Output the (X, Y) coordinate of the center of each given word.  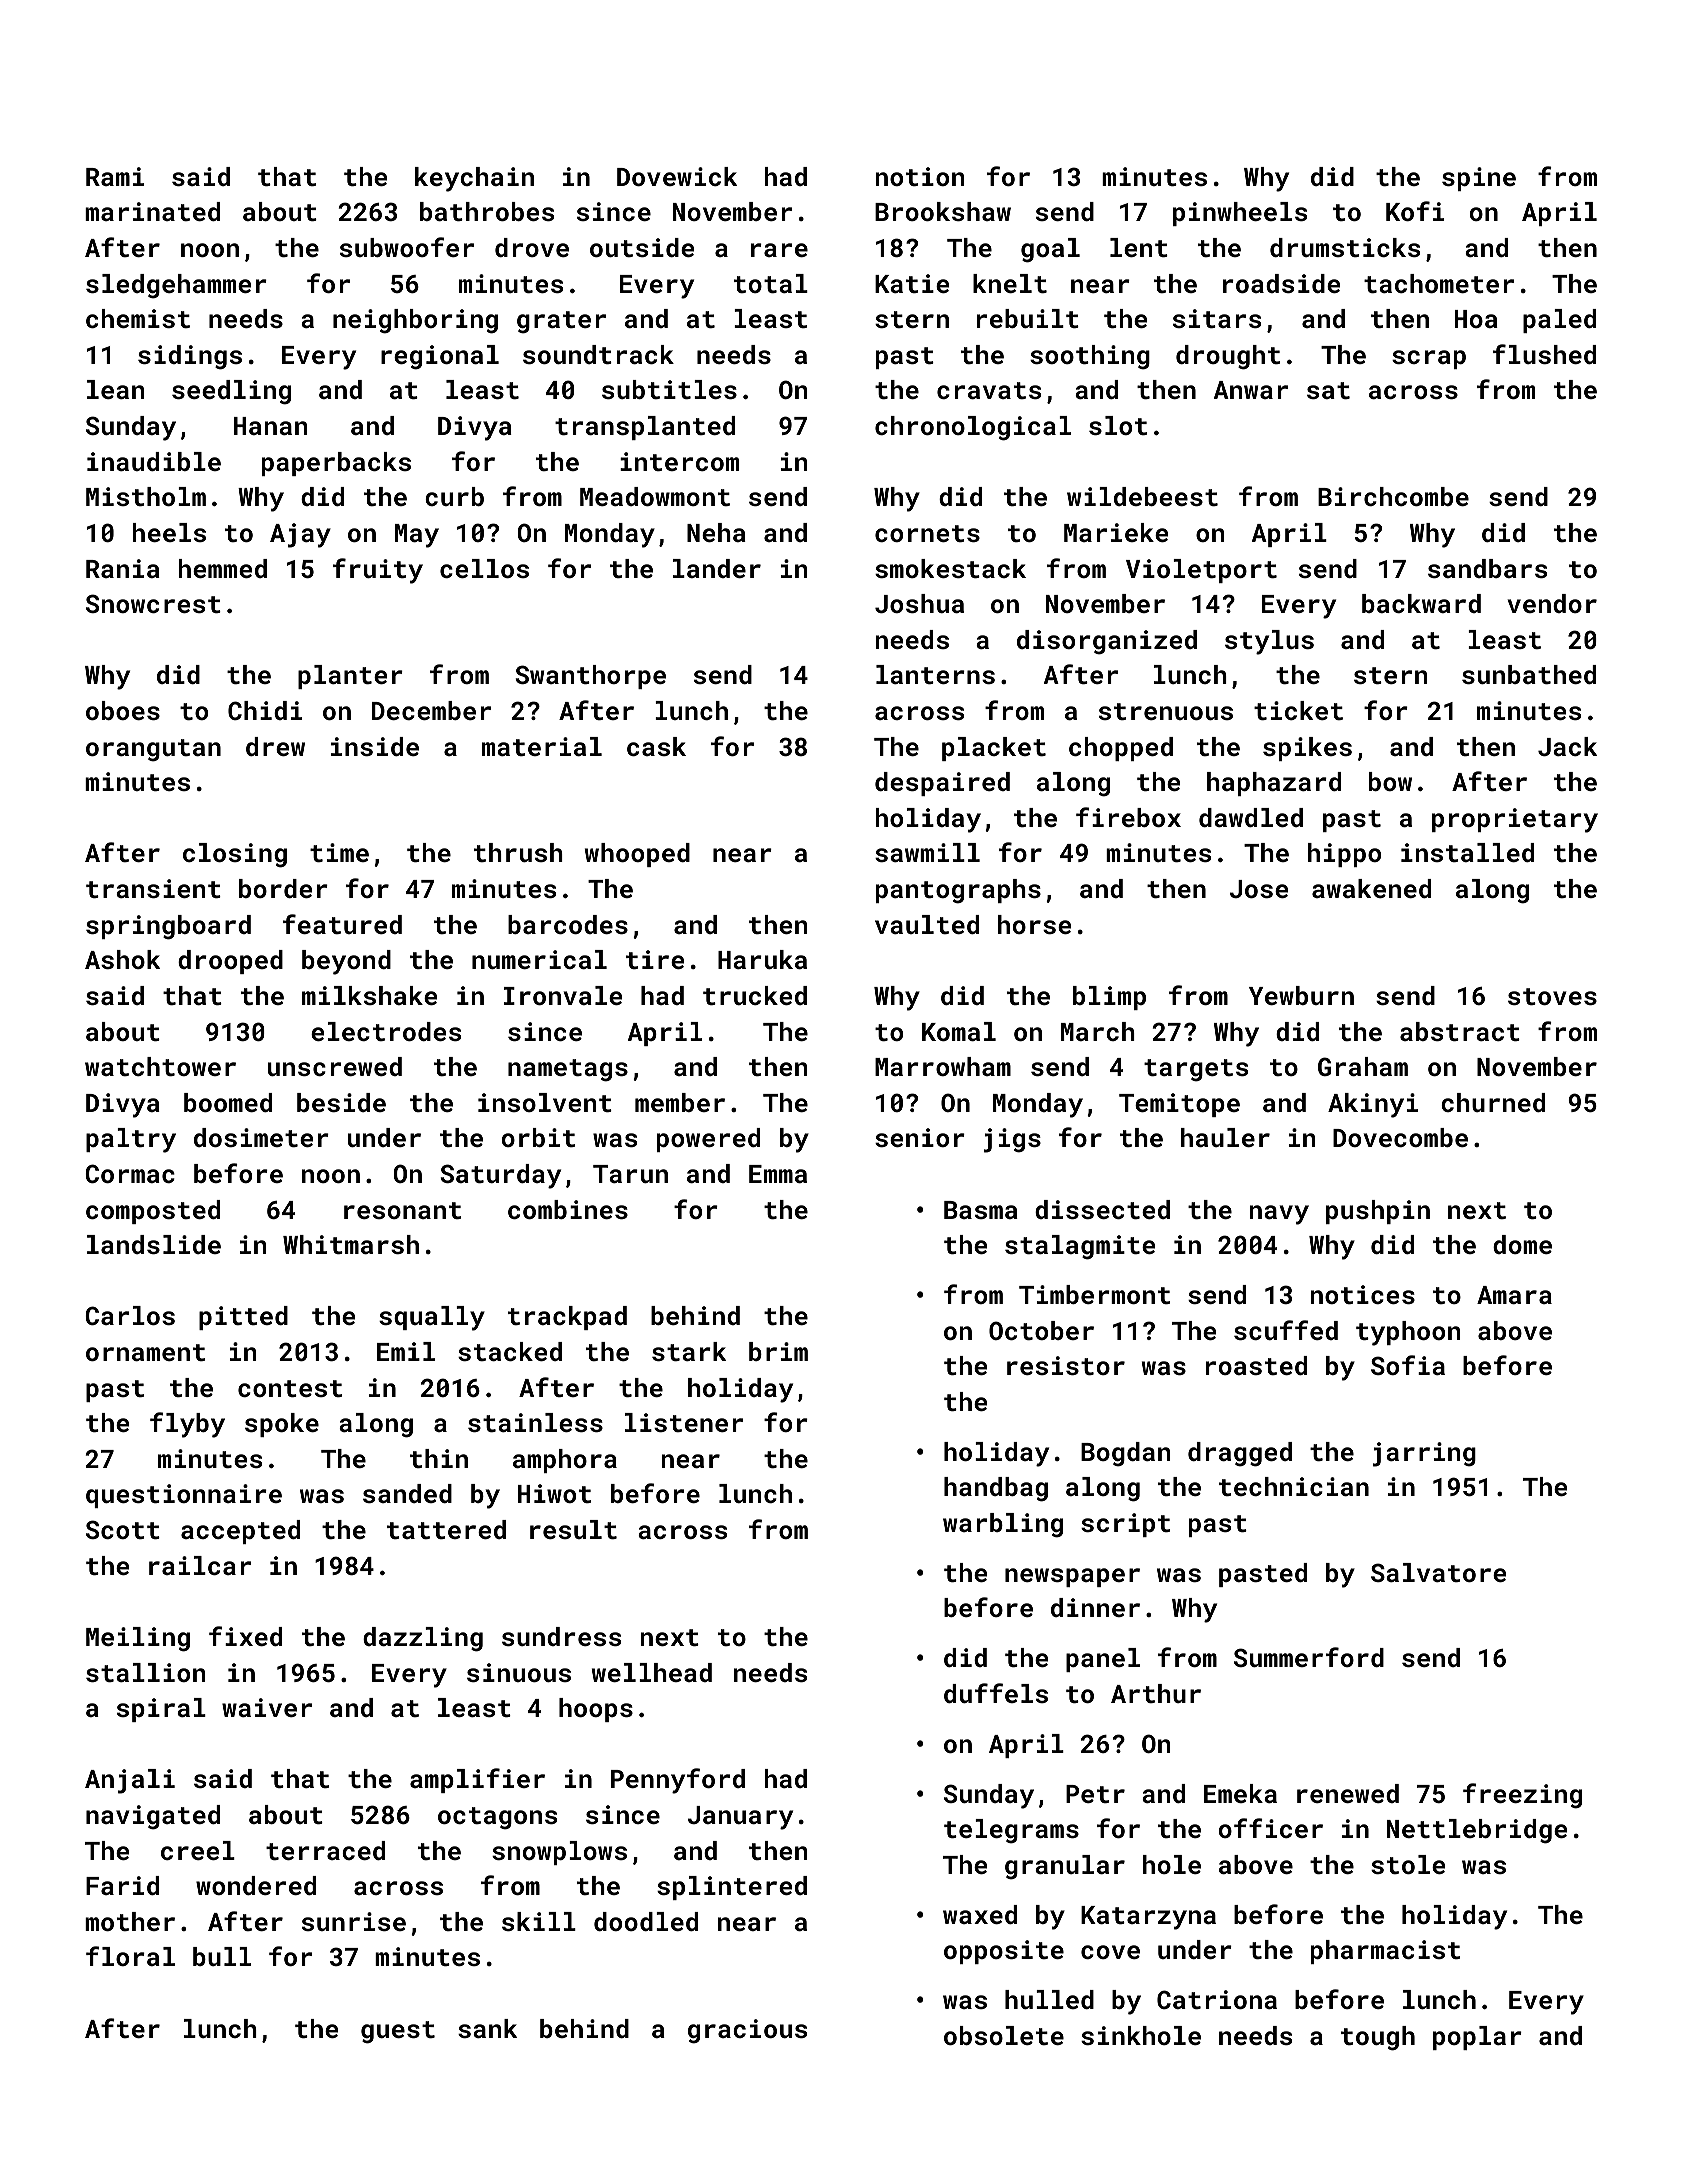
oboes (123, 710)
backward (1421, 603)
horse (1034, 924)
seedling (231, 392)
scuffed (1286, 1330)
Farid (122, 1885)
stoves (1552, 996)
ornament (145, 1352)
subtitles (669, 389)
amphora (565, 1461)
